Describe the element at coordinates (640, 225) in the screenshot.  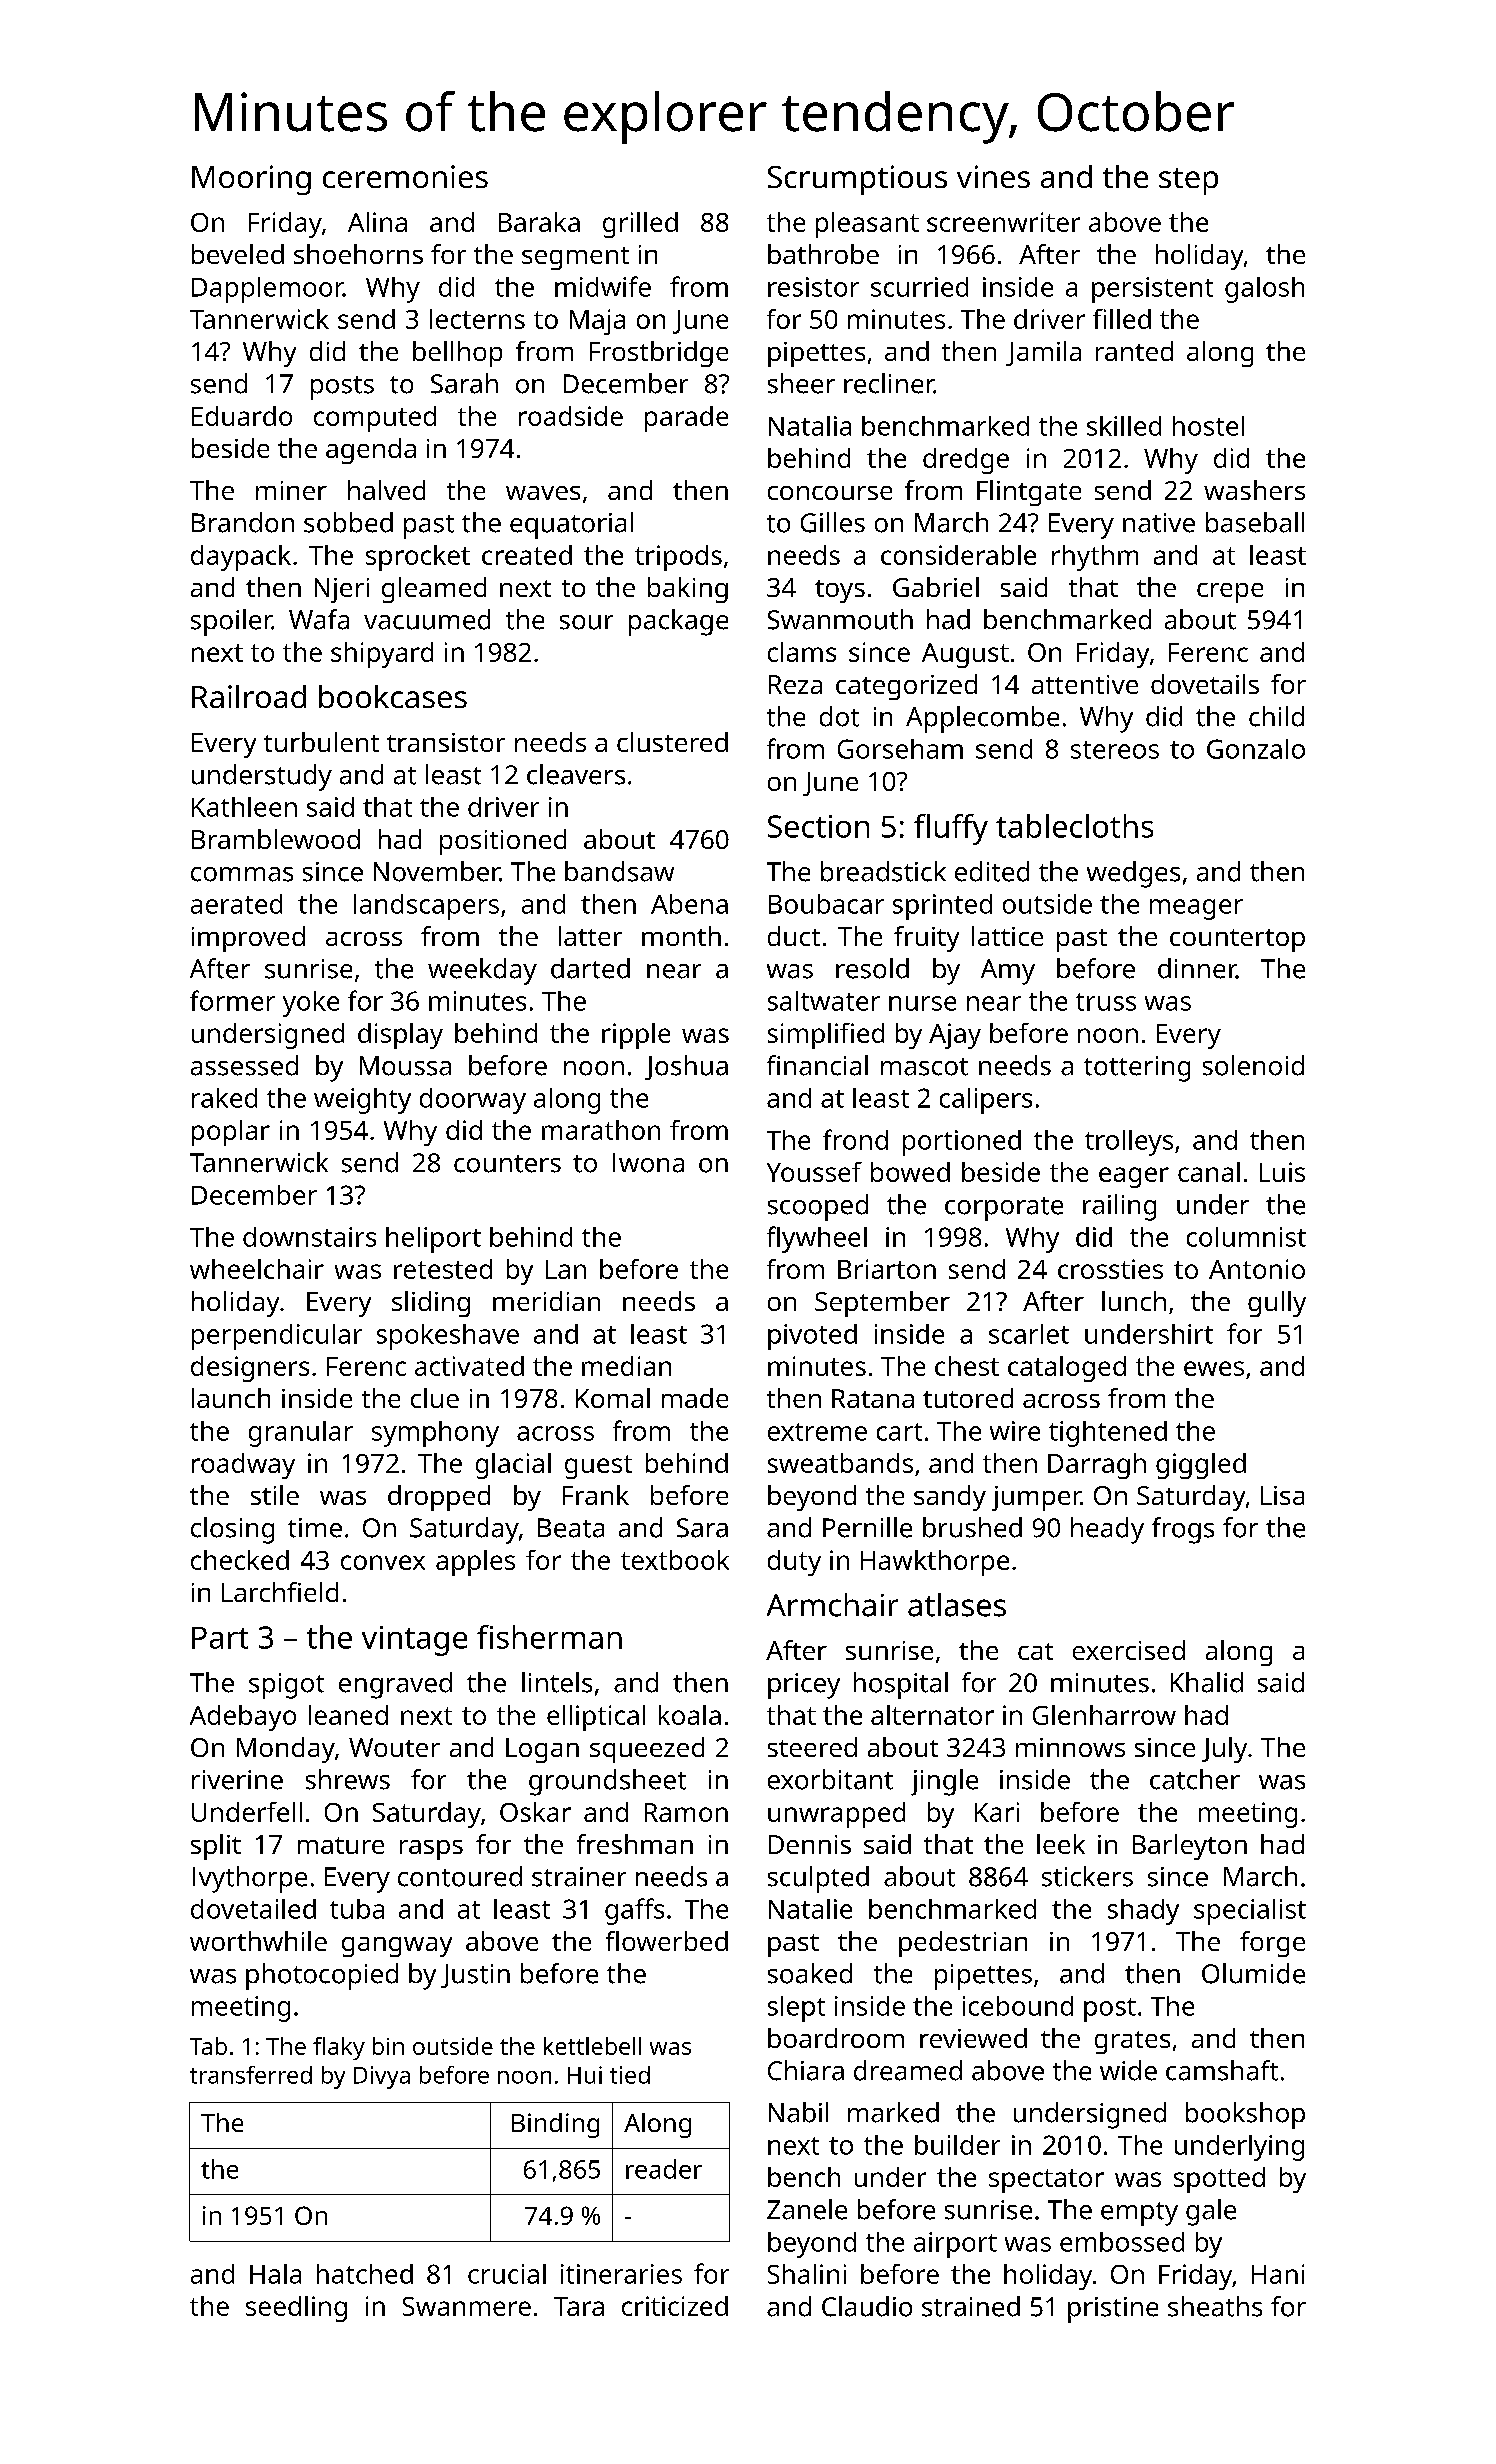
I see `grilled` at that location.
